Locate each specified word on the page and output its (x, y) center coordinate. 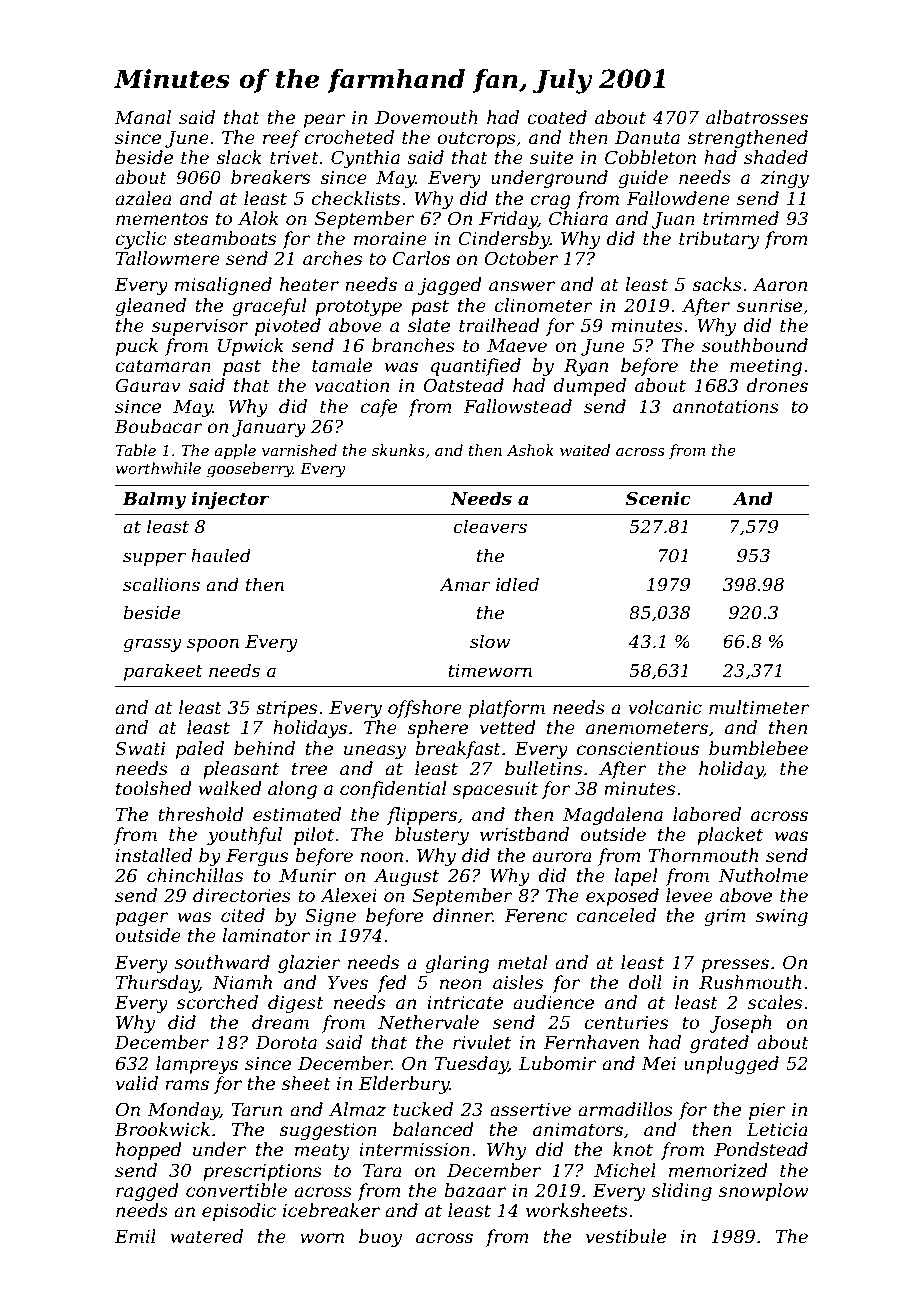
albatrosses (757, 117)
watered (207, 1236)
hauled (221, 555)
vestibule (626, 1236)
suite (551, 158)
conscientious (638, 749)
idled (517, 584)
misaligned (223, 286)
